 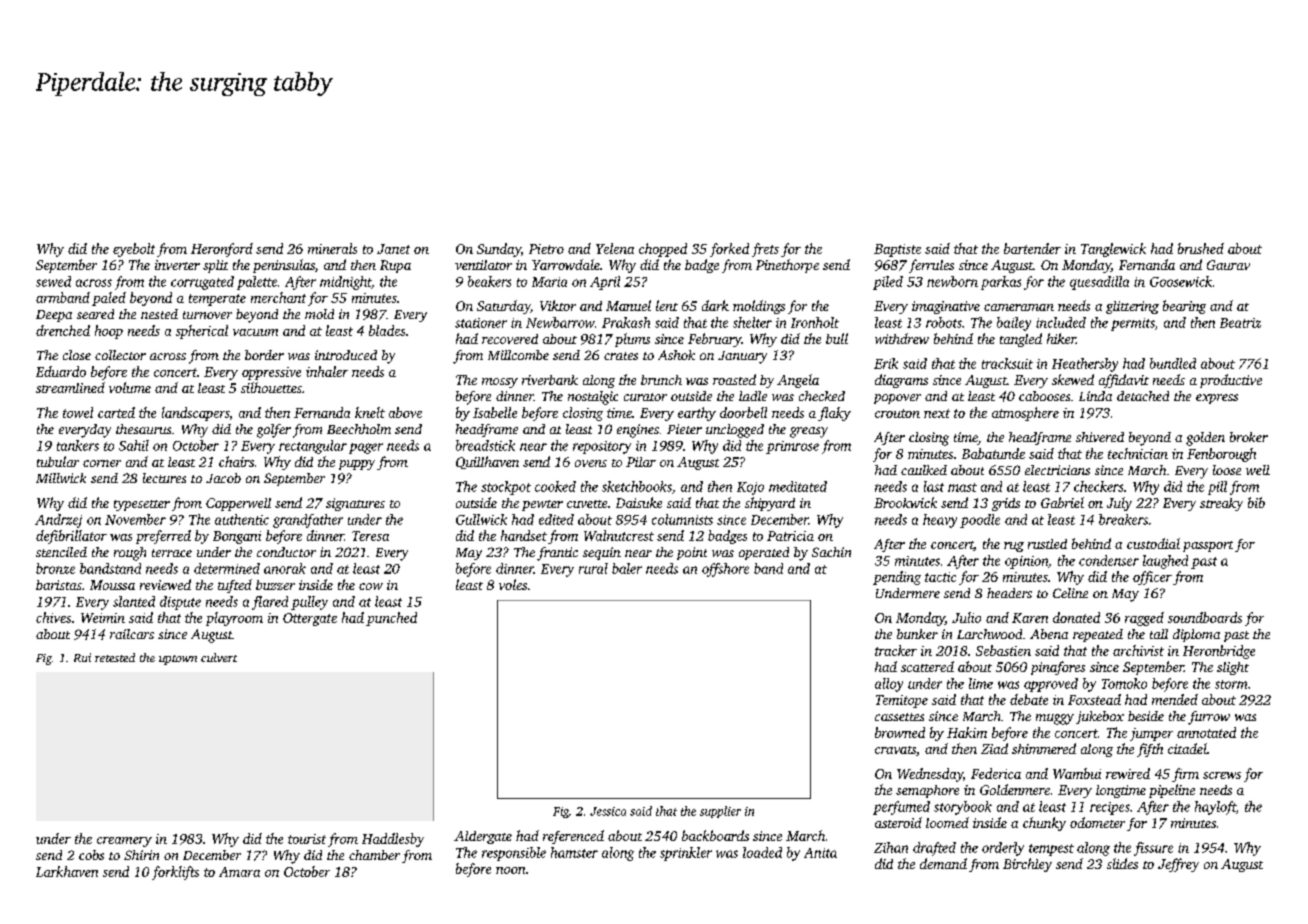 I want to click on soundboards, so click(x=1205, y=617).
